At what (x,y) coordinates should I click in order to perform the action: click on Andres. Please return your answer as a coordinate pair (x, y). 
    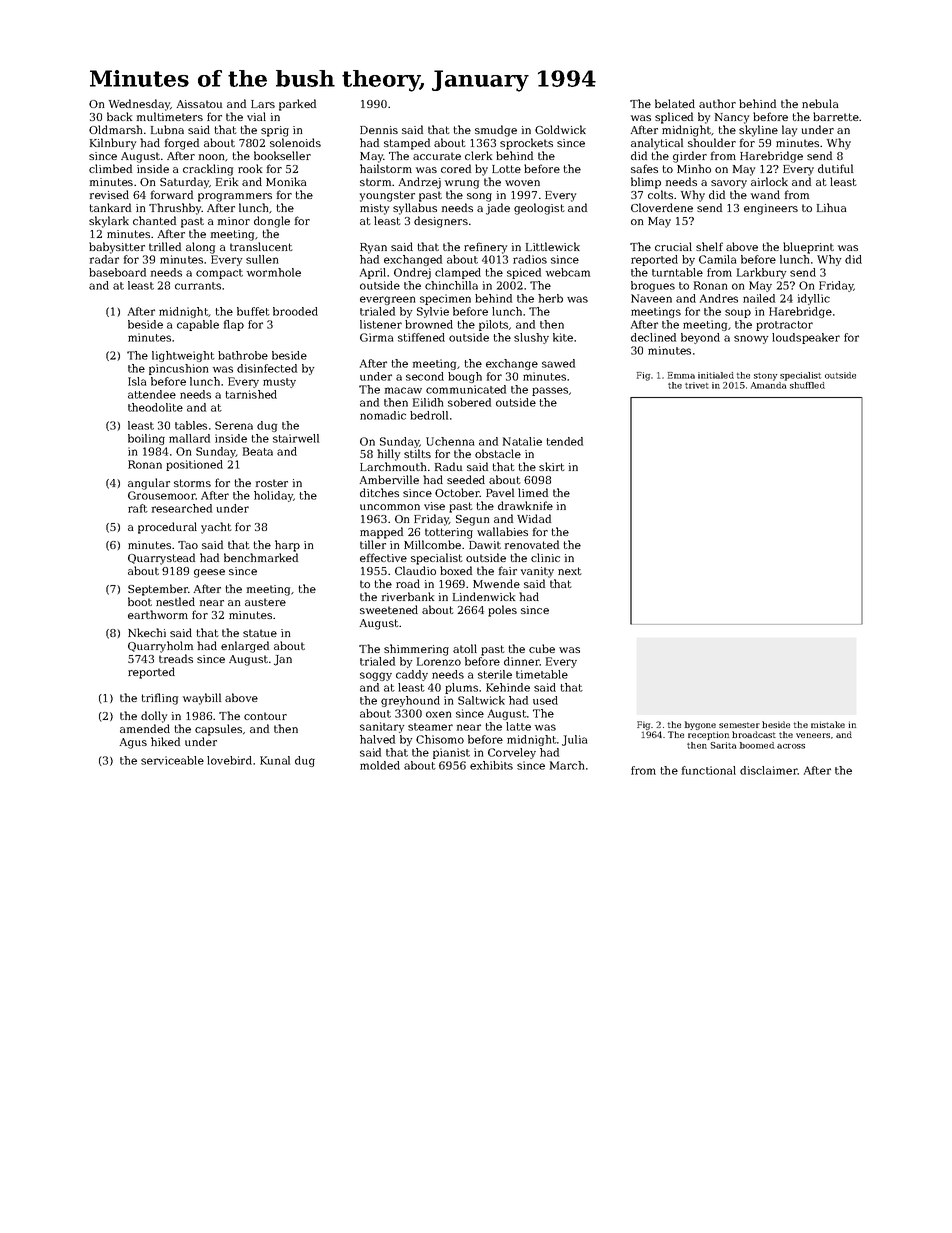
    Looking at the image, I should click on (719, 298).
